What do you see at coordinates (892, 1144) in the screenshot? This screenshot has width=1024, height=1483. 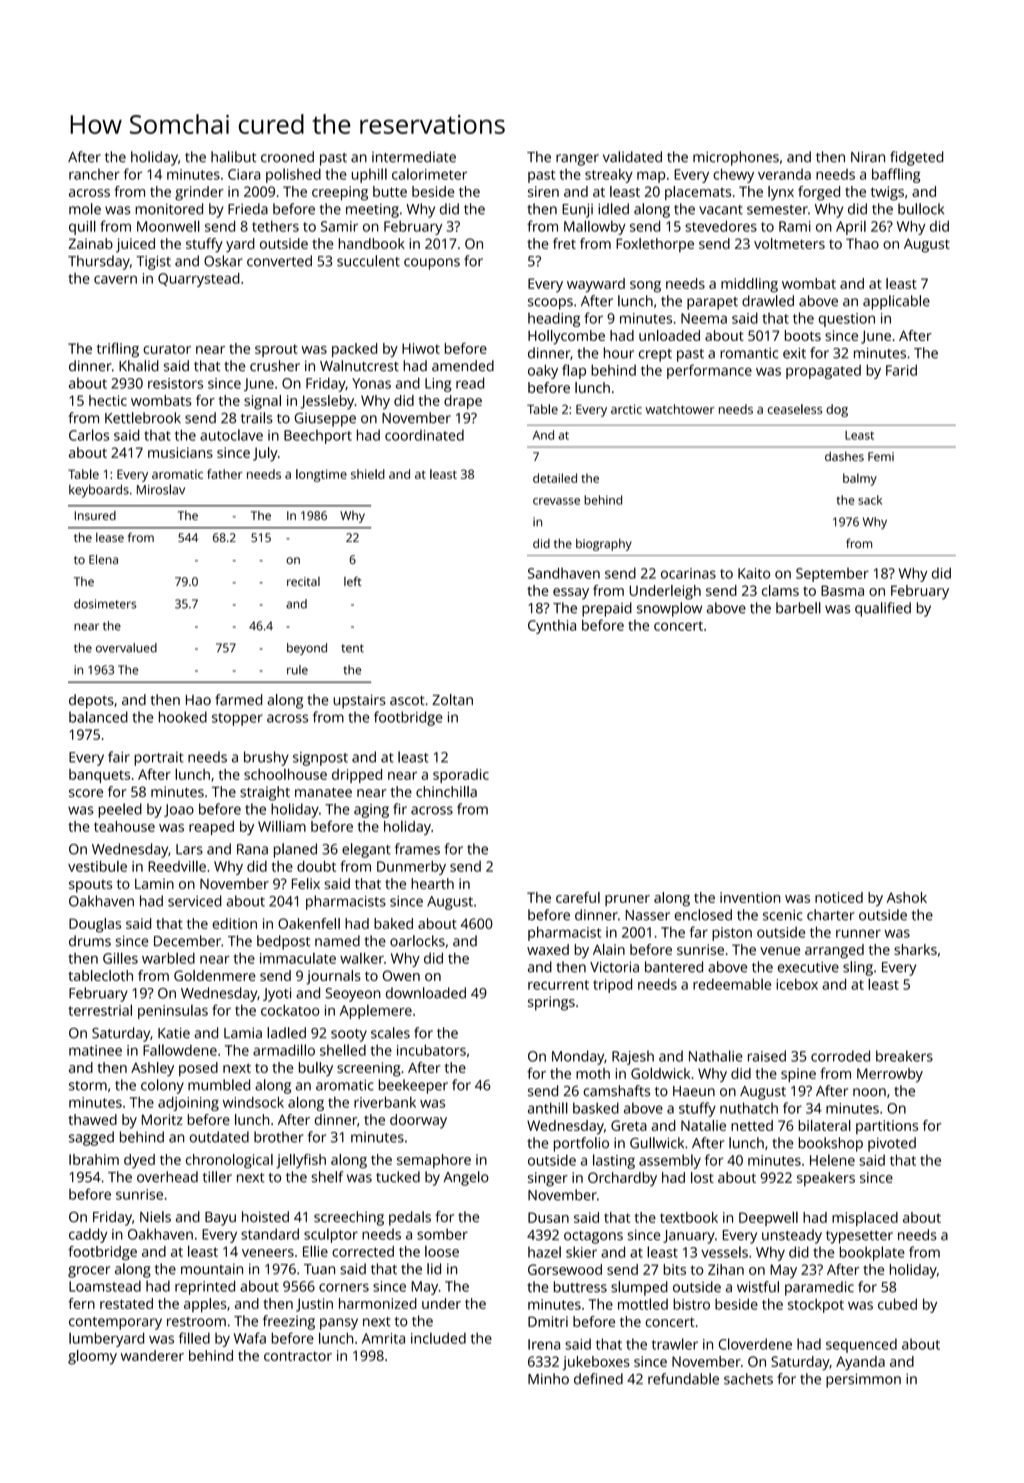 I see `pivoted` at bounding box center [892, 1144].
